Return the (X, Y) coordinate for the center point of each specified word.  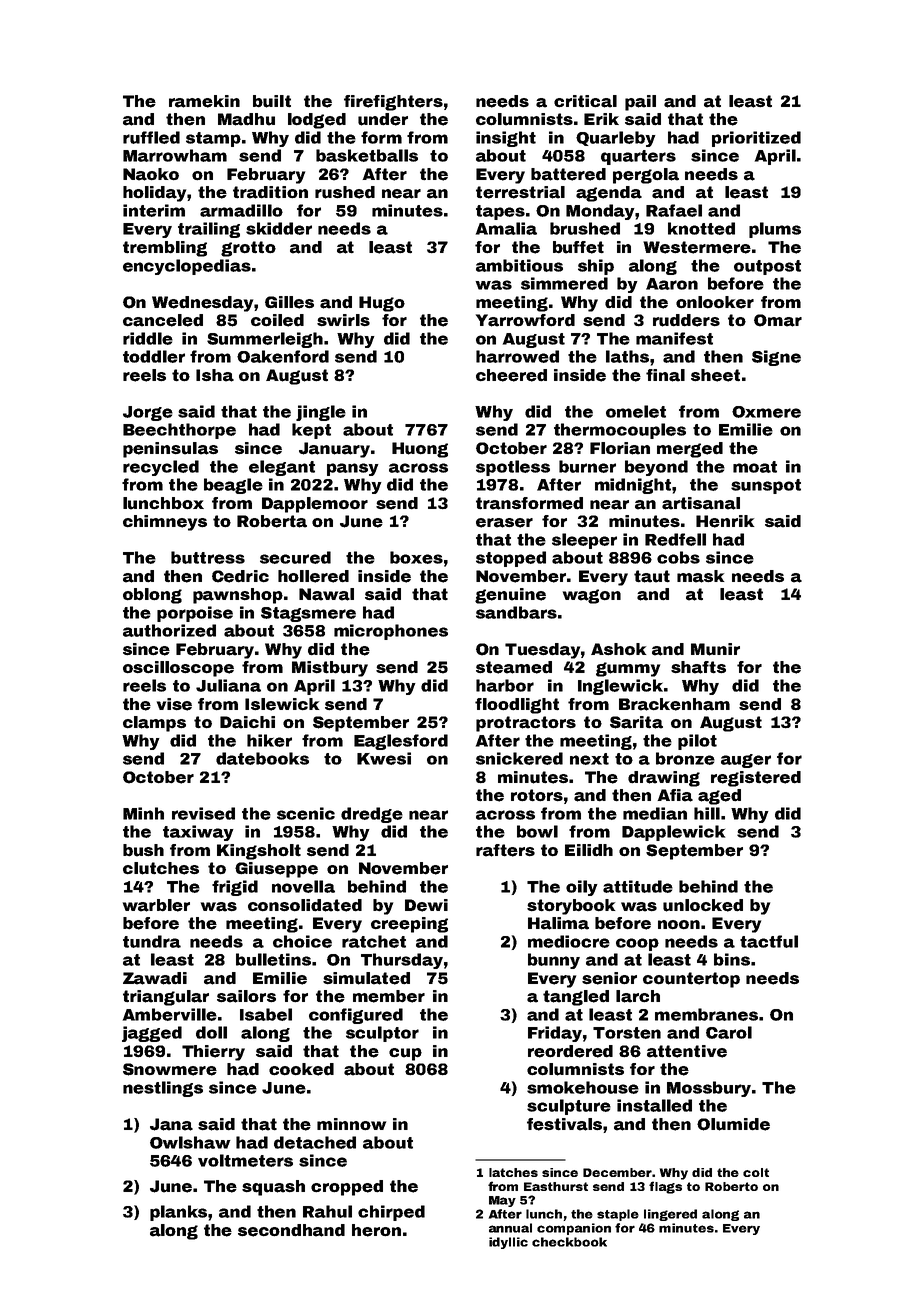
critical (585, 101)
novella (303, 886)
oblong (152, 596)
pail (640, 103)
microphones (391, 632)
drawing (664, 779)
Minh (143, 813)
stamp (213, 139)
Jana (171, 1124)
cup (405, 1054)
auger (746, 761)
